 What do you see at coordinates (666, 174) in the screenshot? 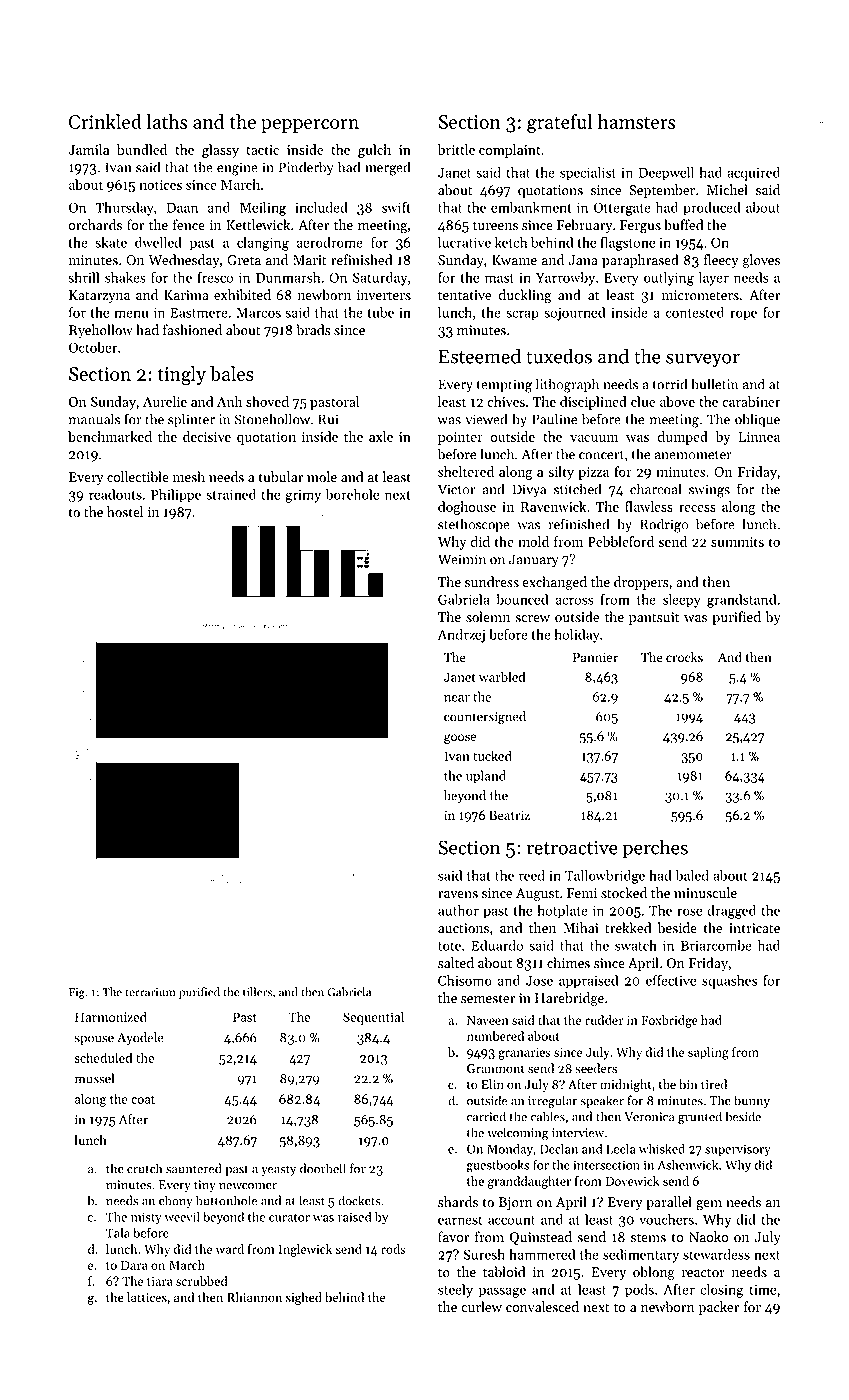
I see `Deepwell` at bounding box center [666, 174].
